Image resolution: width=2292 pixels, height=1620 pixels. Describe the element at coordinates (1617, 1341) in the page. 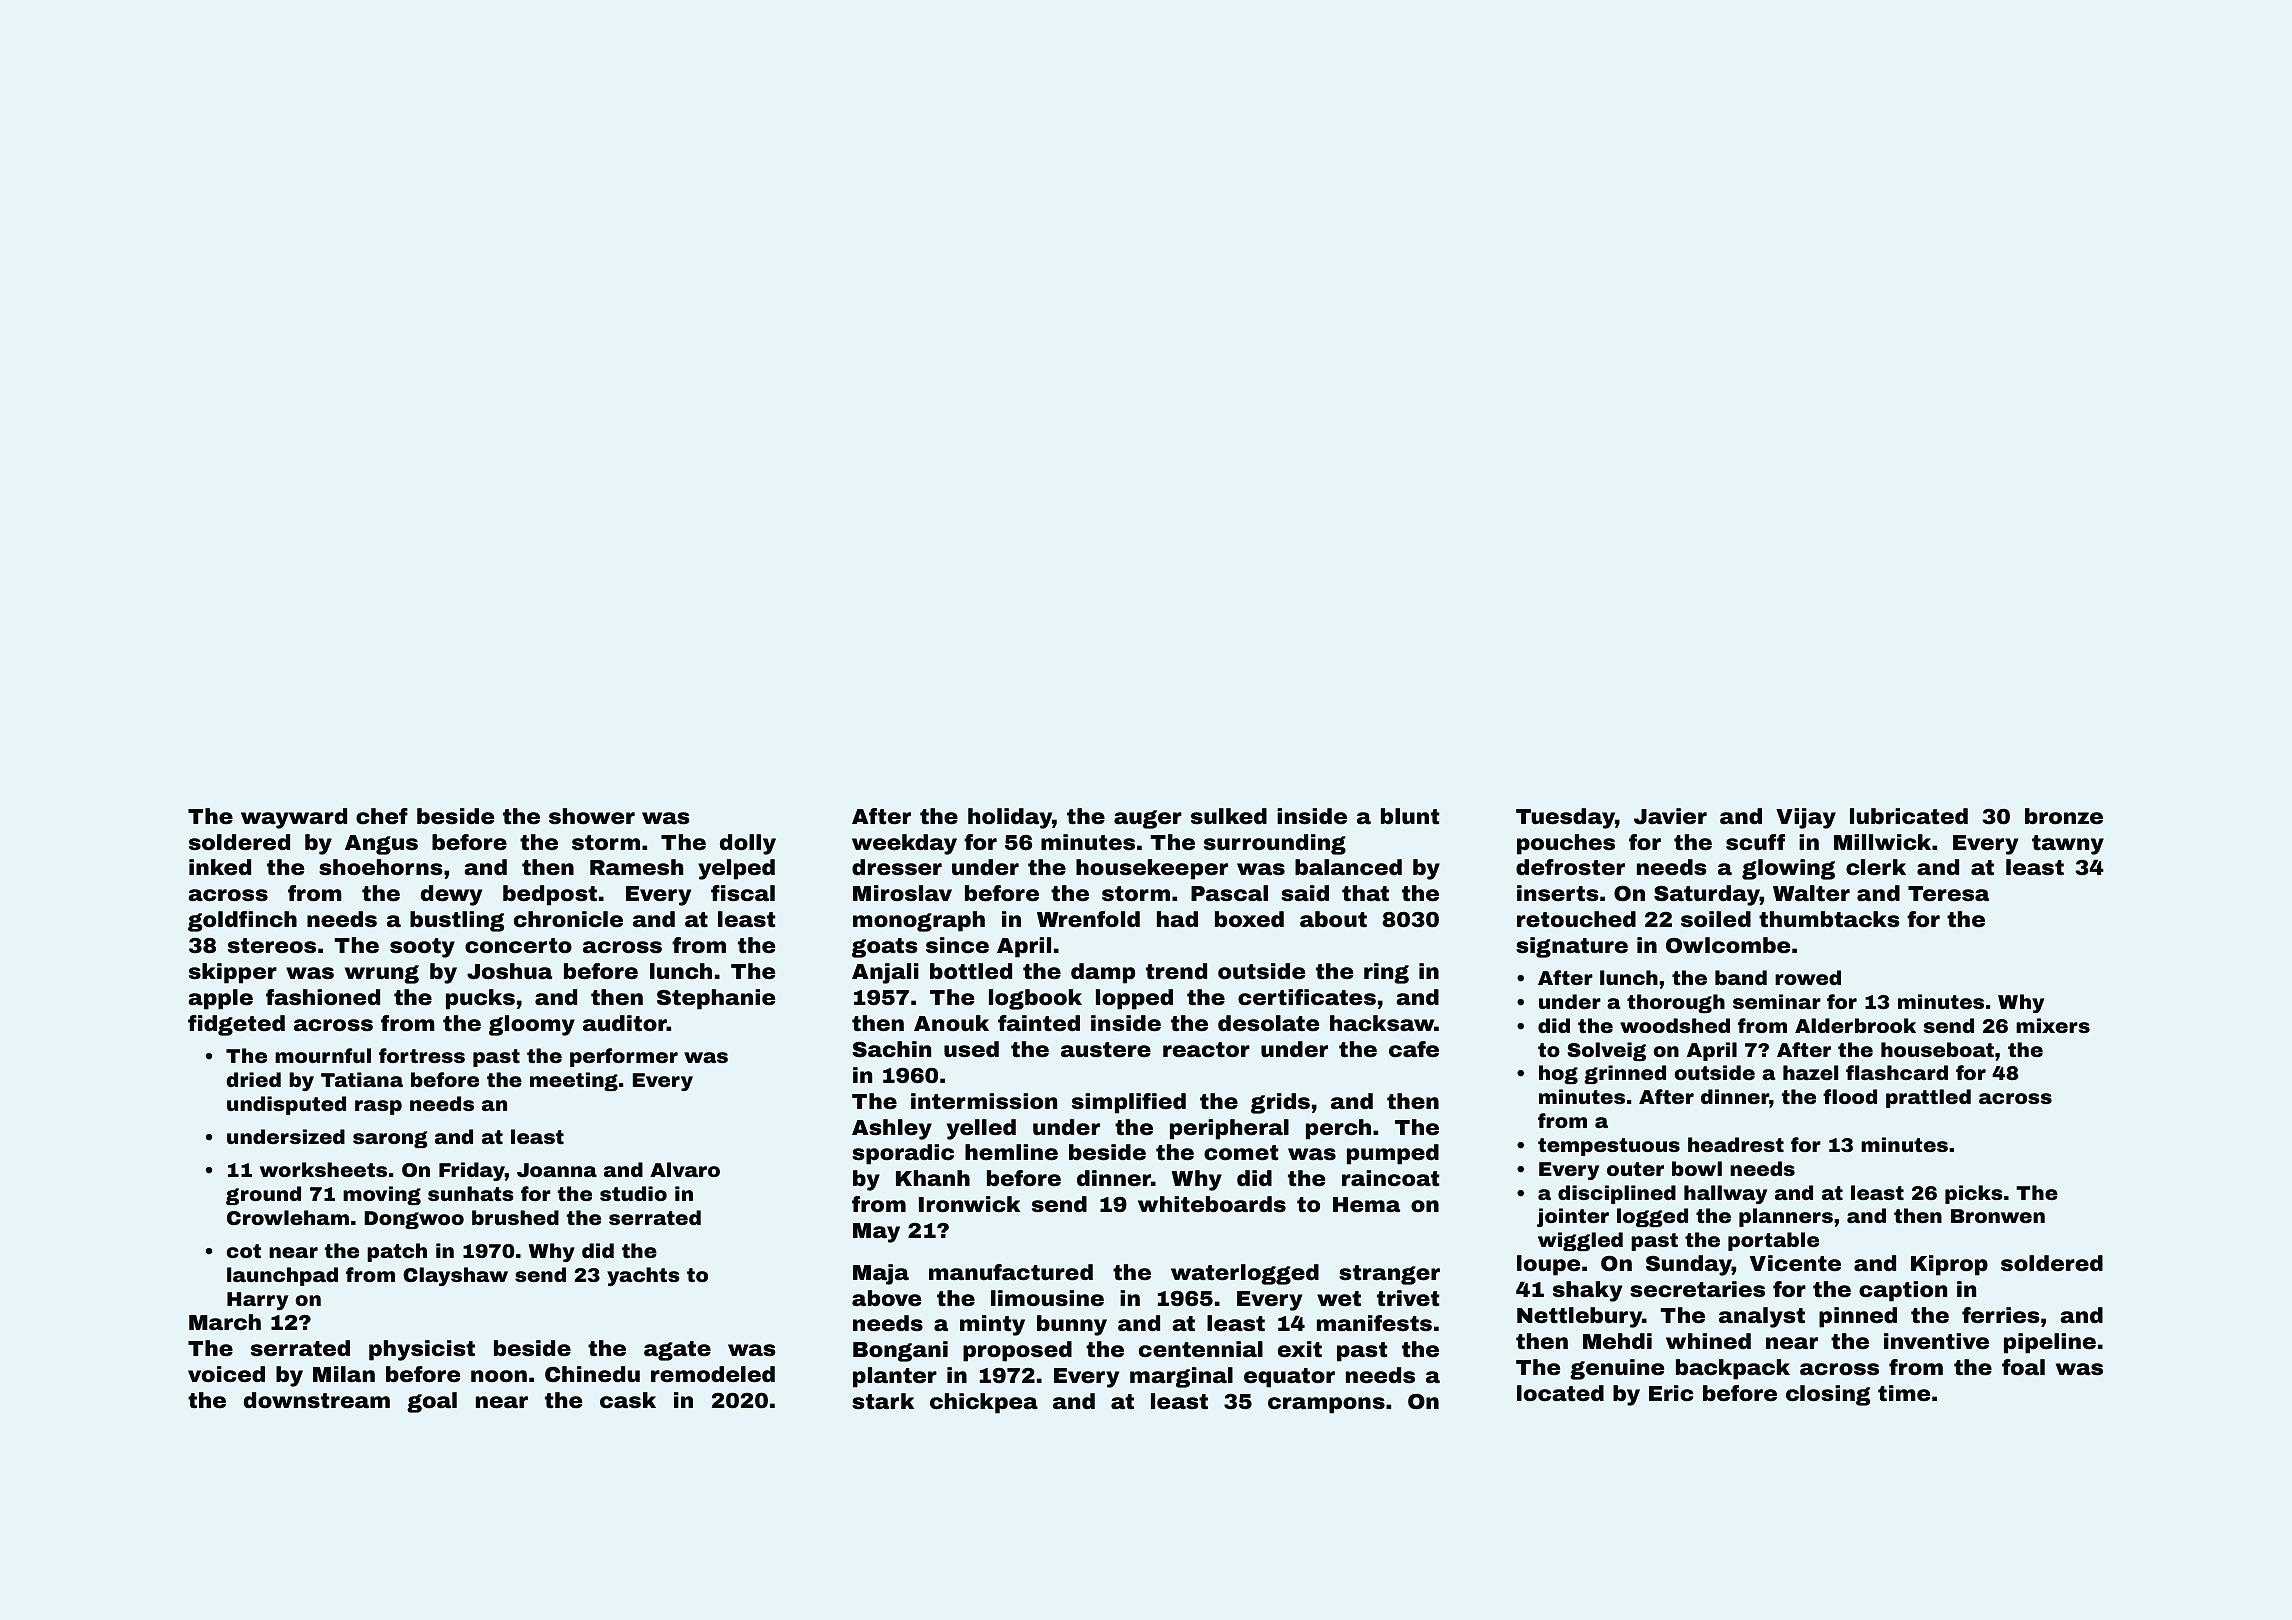

I see `Mehdi` at that location.
